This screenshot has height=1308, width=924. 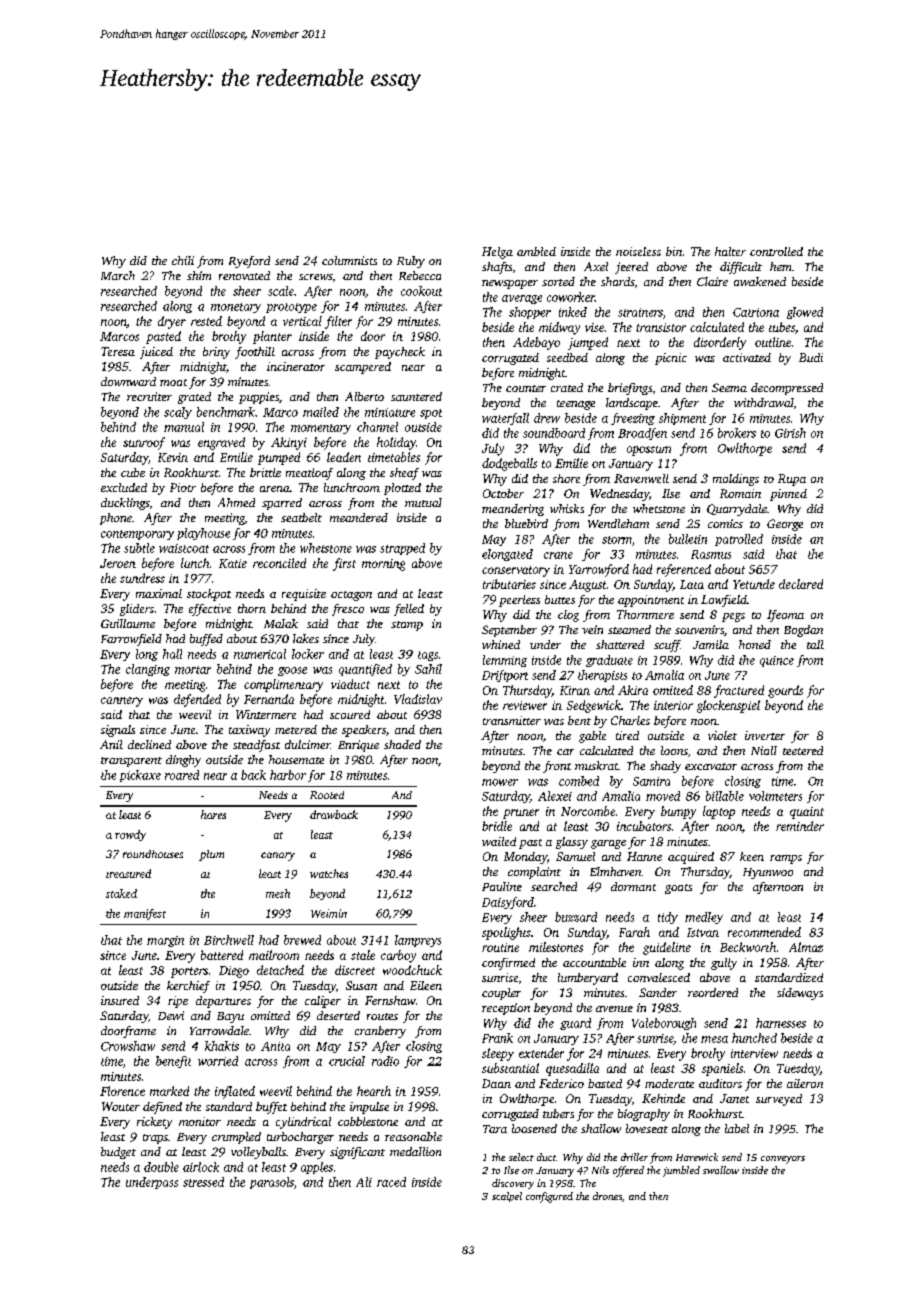 I want to click on Ryeford, so click(x=249, y=262).
